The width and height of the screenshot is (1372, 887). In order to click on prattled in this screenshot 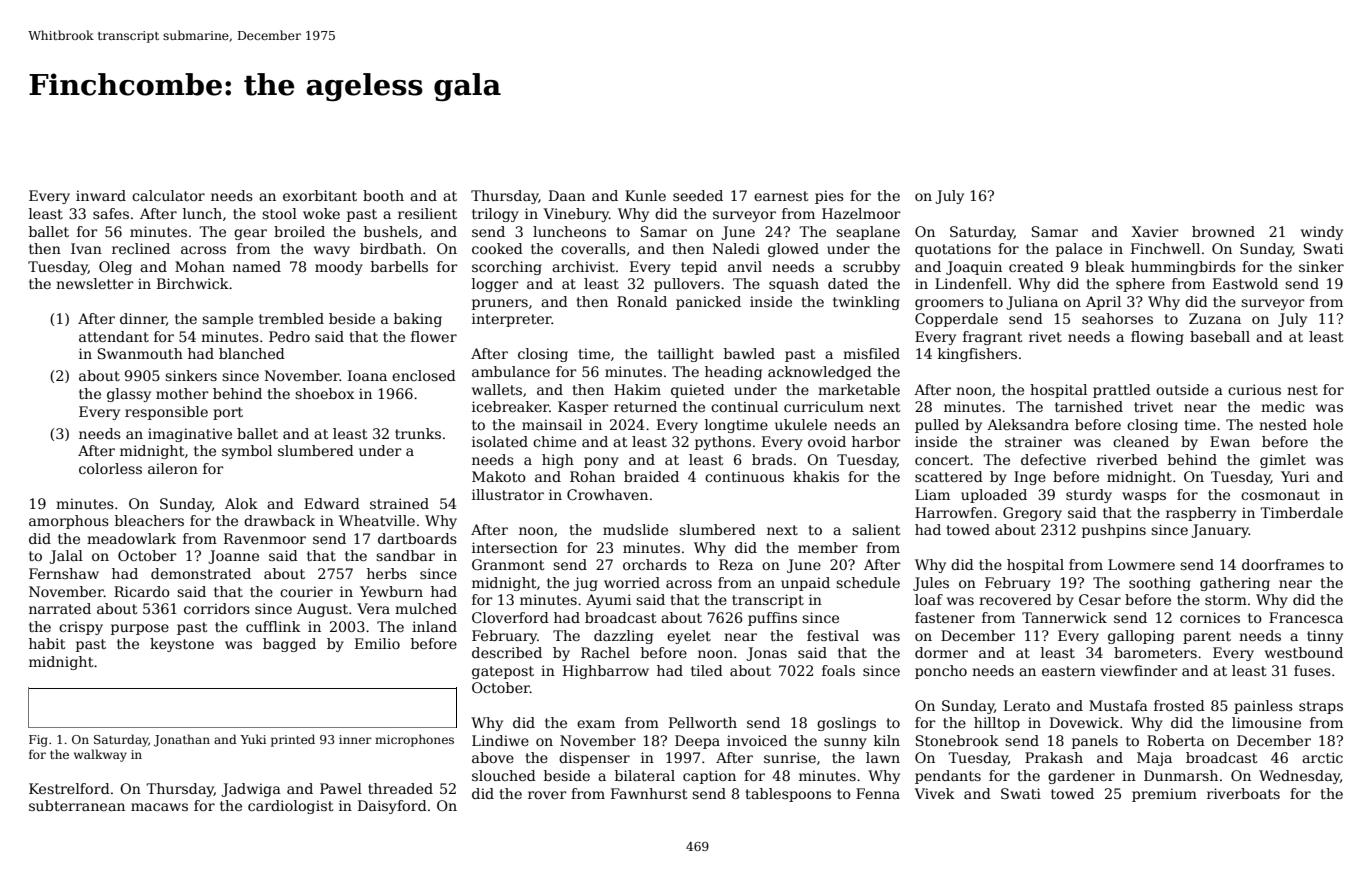, I will do `click(1122, 391)`.
